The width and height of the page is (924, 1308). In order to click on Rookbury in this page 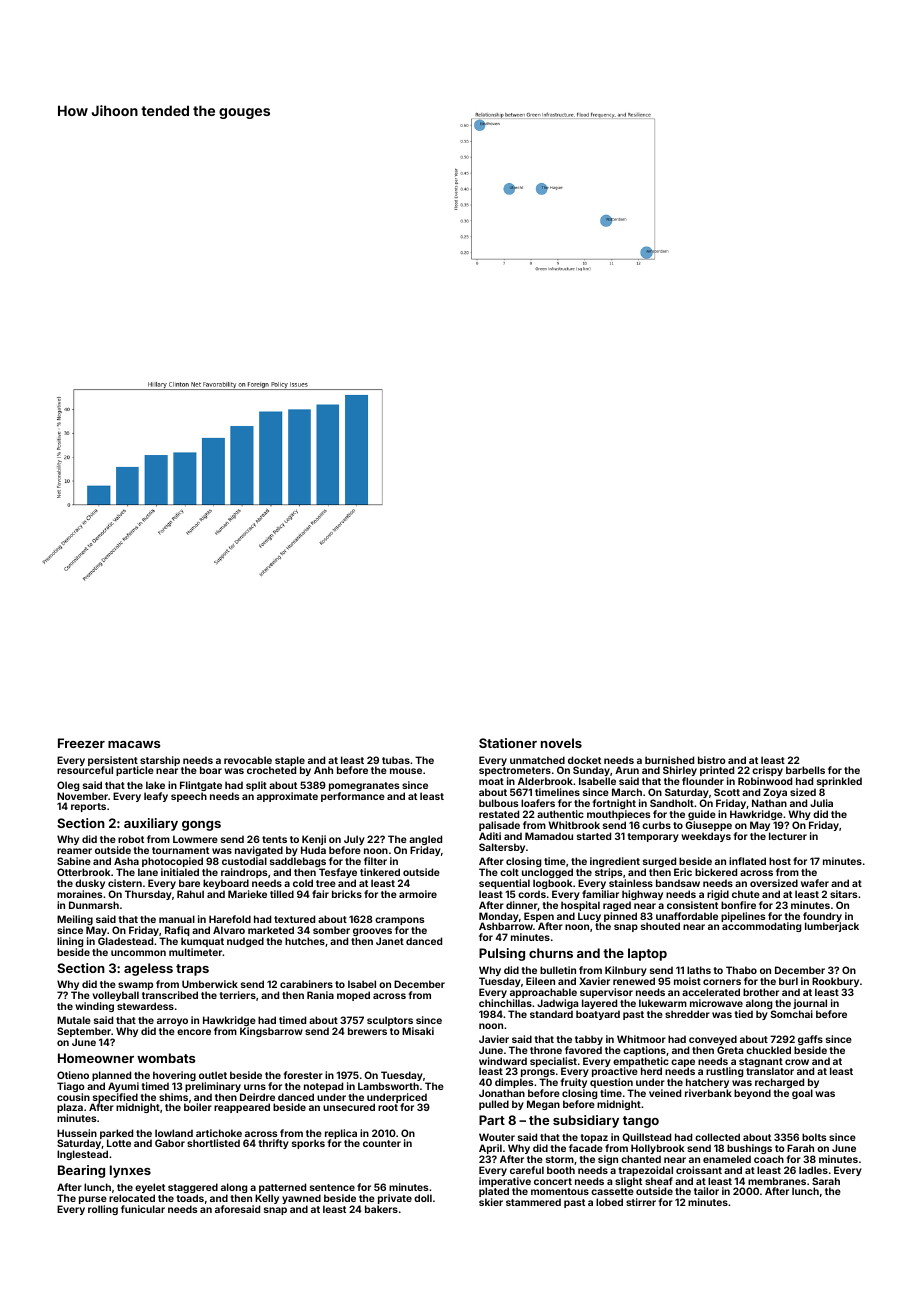, I will do `click(835, 982)`.
